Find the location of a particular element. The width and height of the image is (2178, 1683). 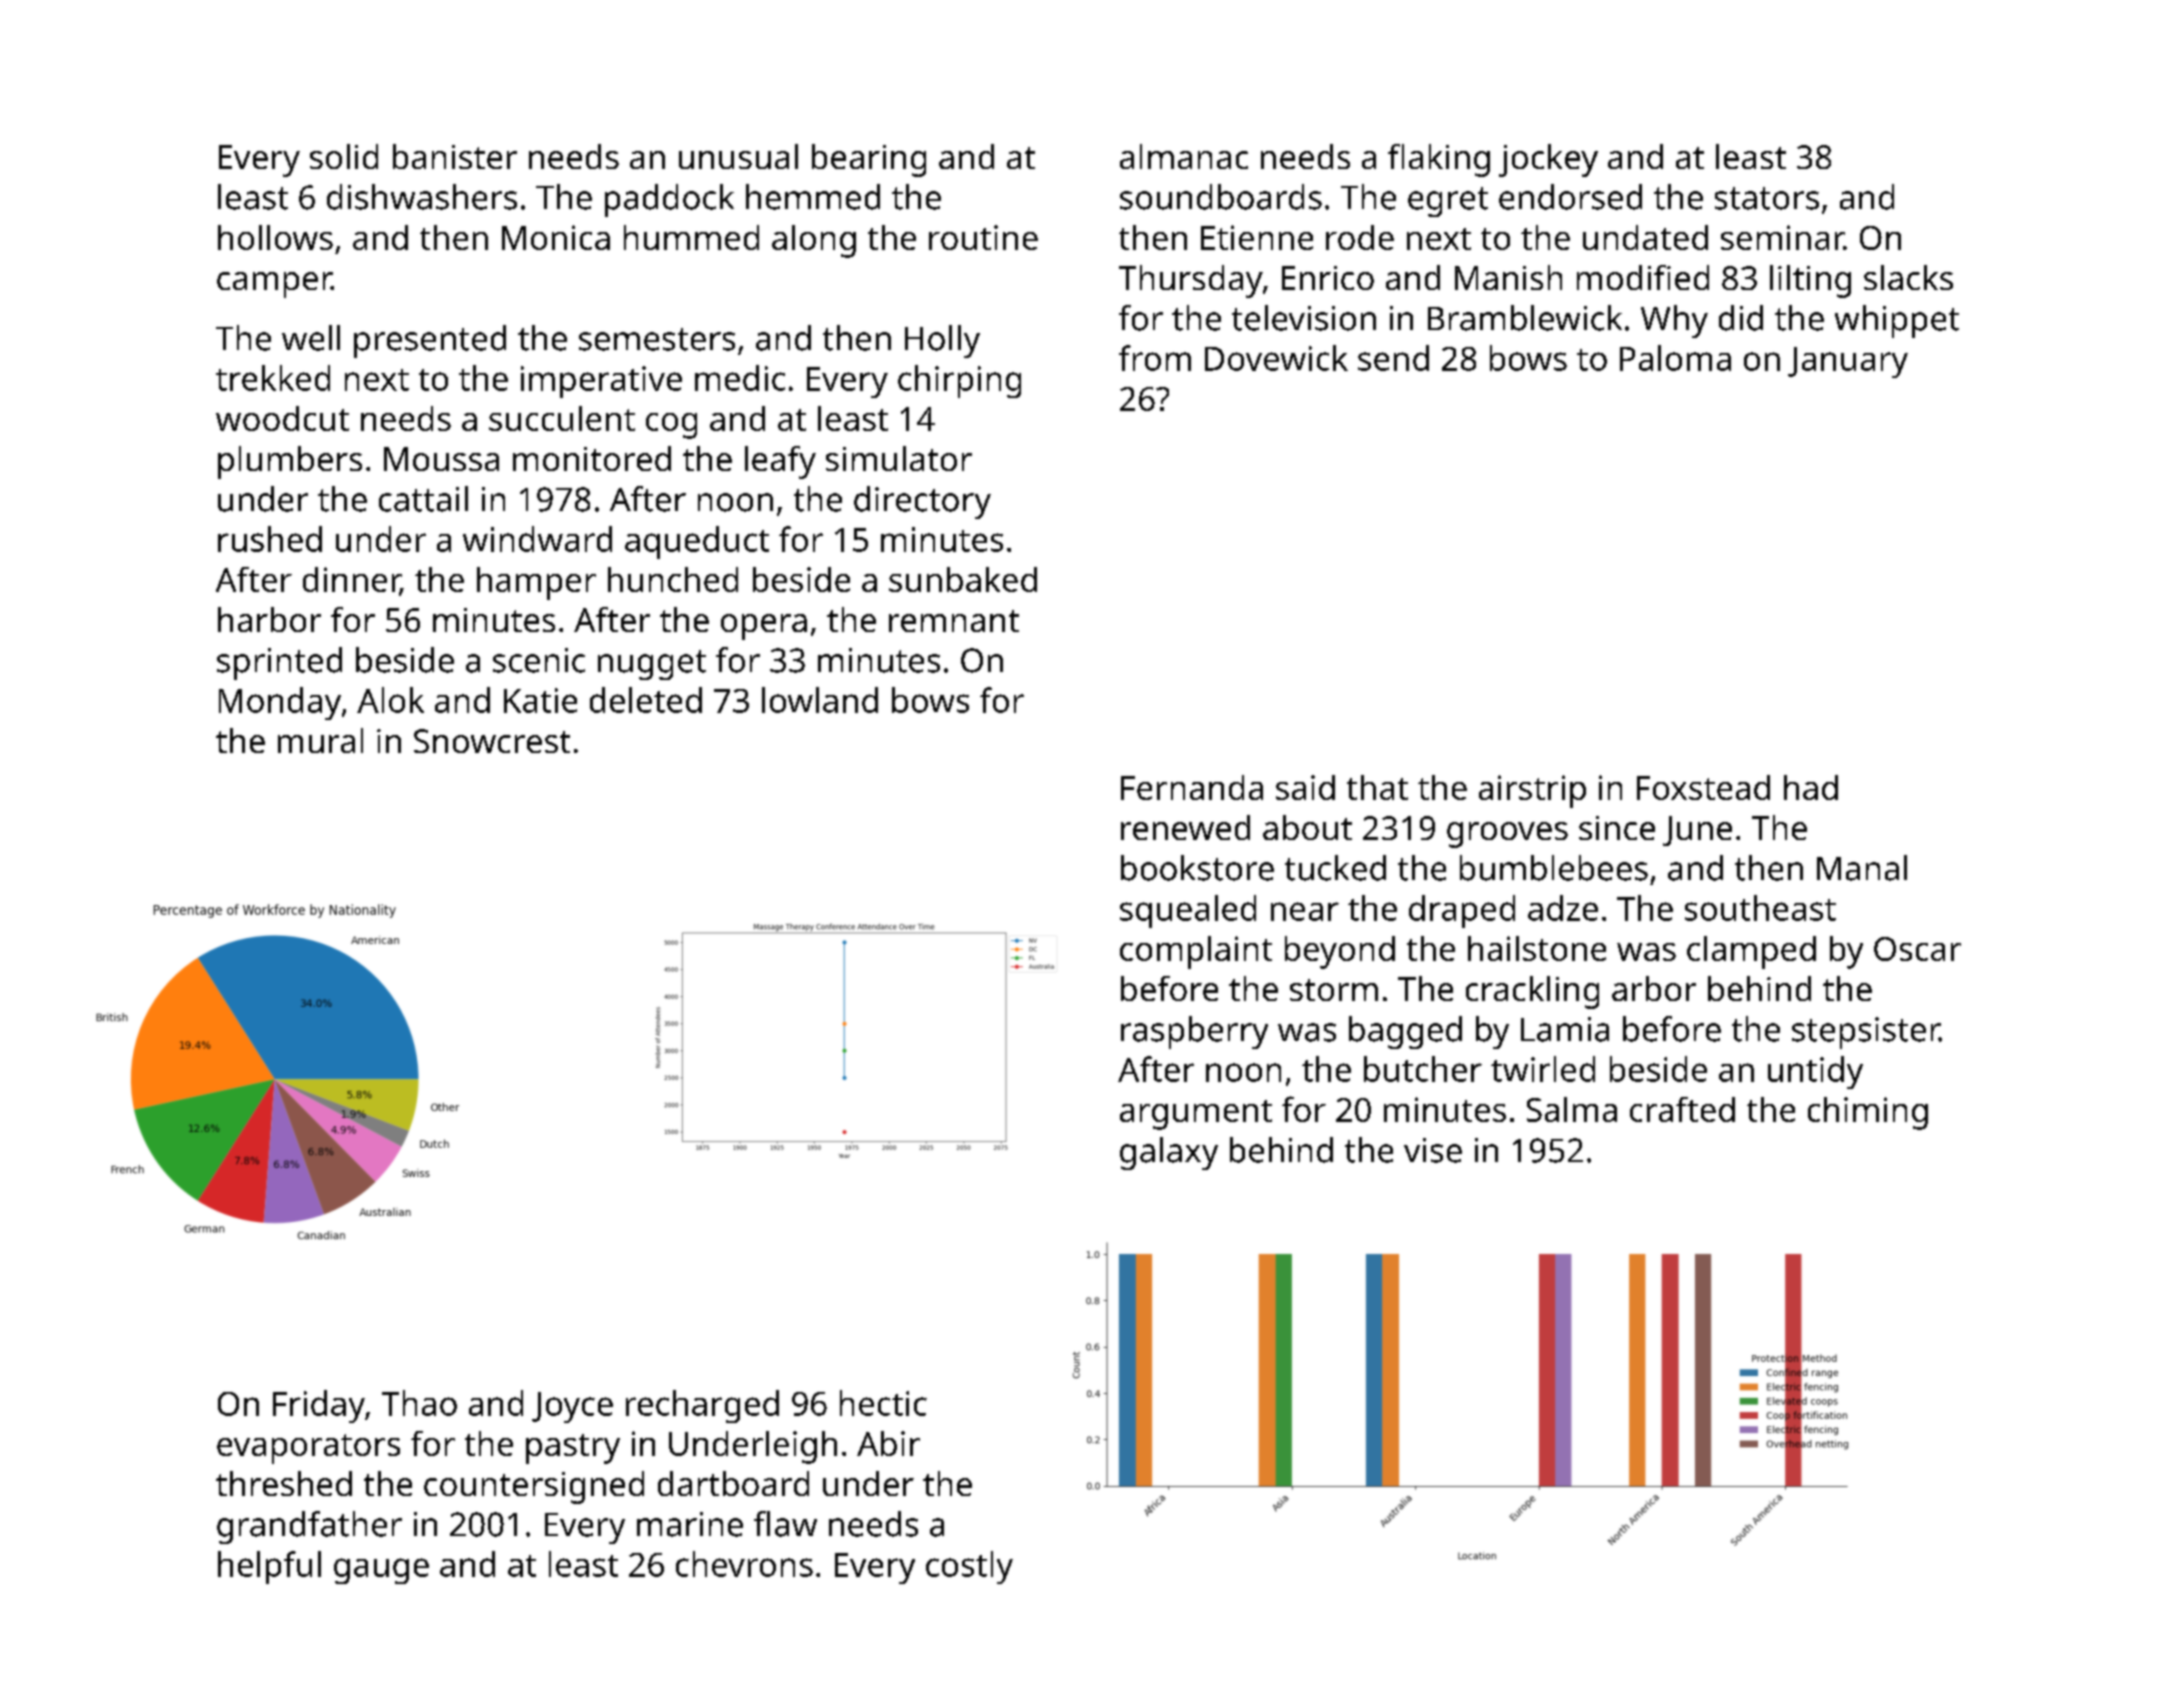

had is located at coordinates (1811, 787).
